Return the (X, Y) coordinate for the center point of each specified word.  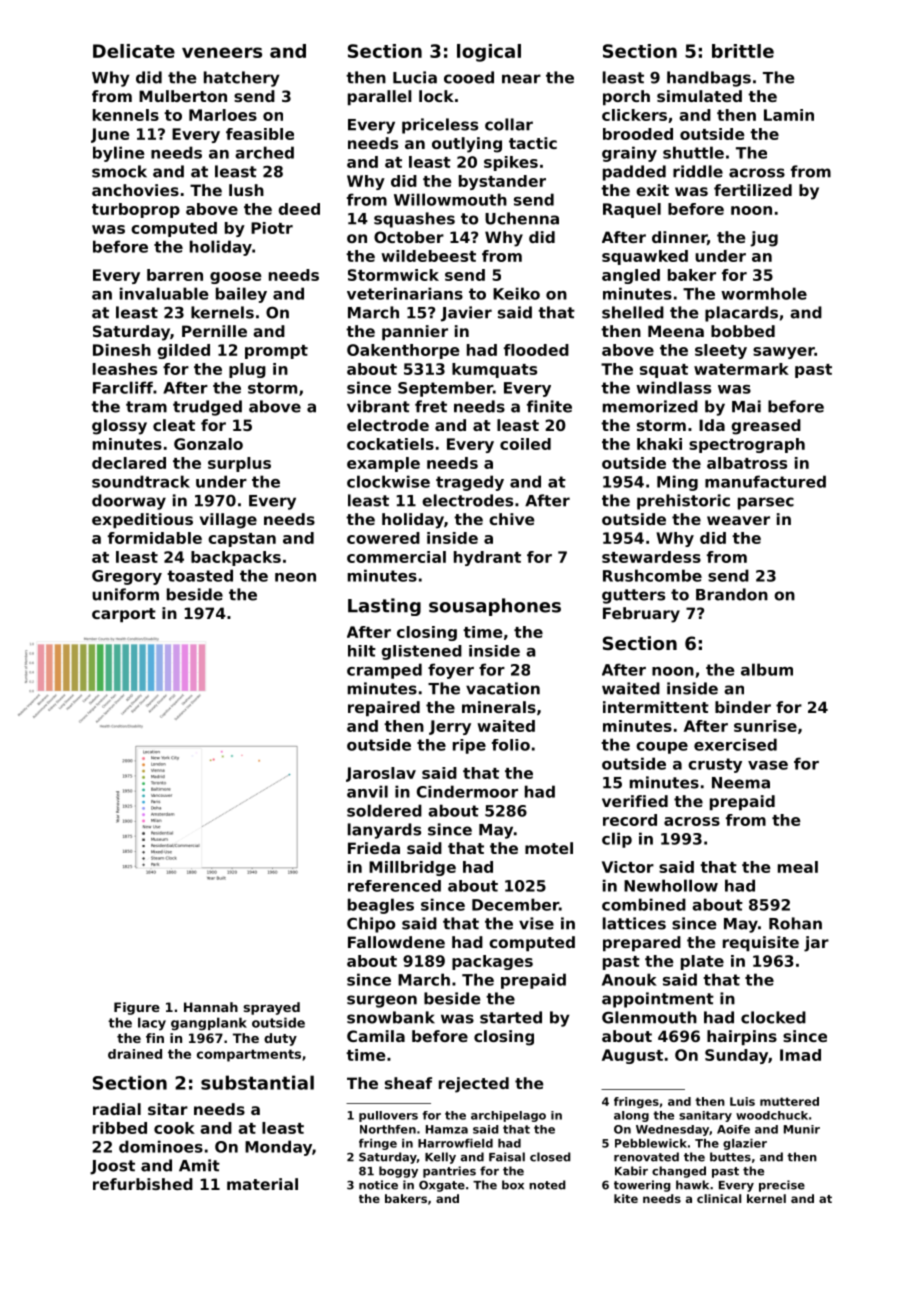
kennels (126, 115)
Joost (112, 1167)
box (513, 1185)
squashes (414, 220)
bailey (241, 295)
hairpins (742, 1037)
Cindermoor (467, 791)
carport (124, 615)
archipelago (508, 1116)
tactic (533, 143)
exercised (735, 744)
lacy (152, 1024)
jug (764, 239)
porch (626, 97)
